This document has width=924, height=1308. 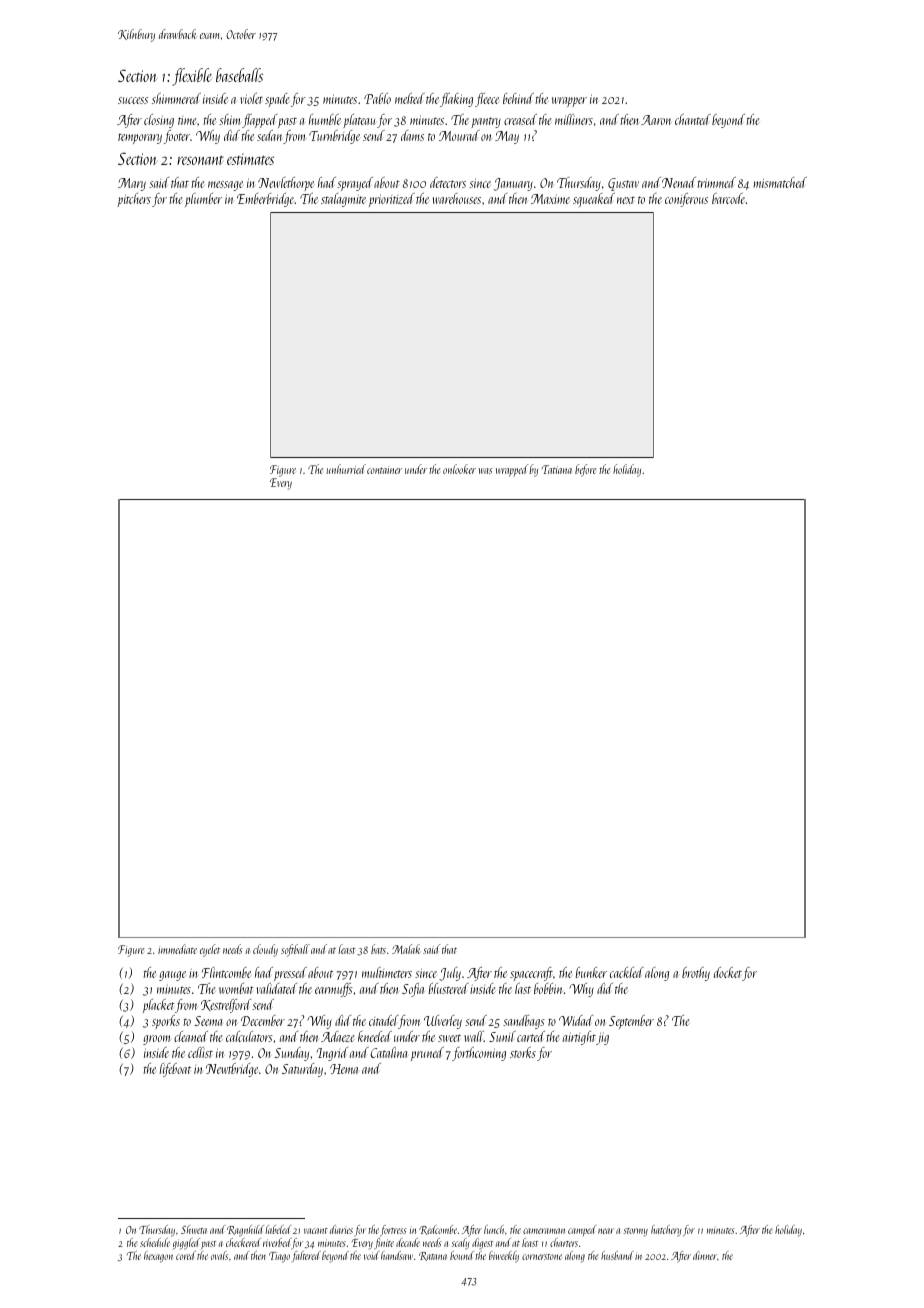 I want to click on Emberbridge, so click(x=266, y=200).
